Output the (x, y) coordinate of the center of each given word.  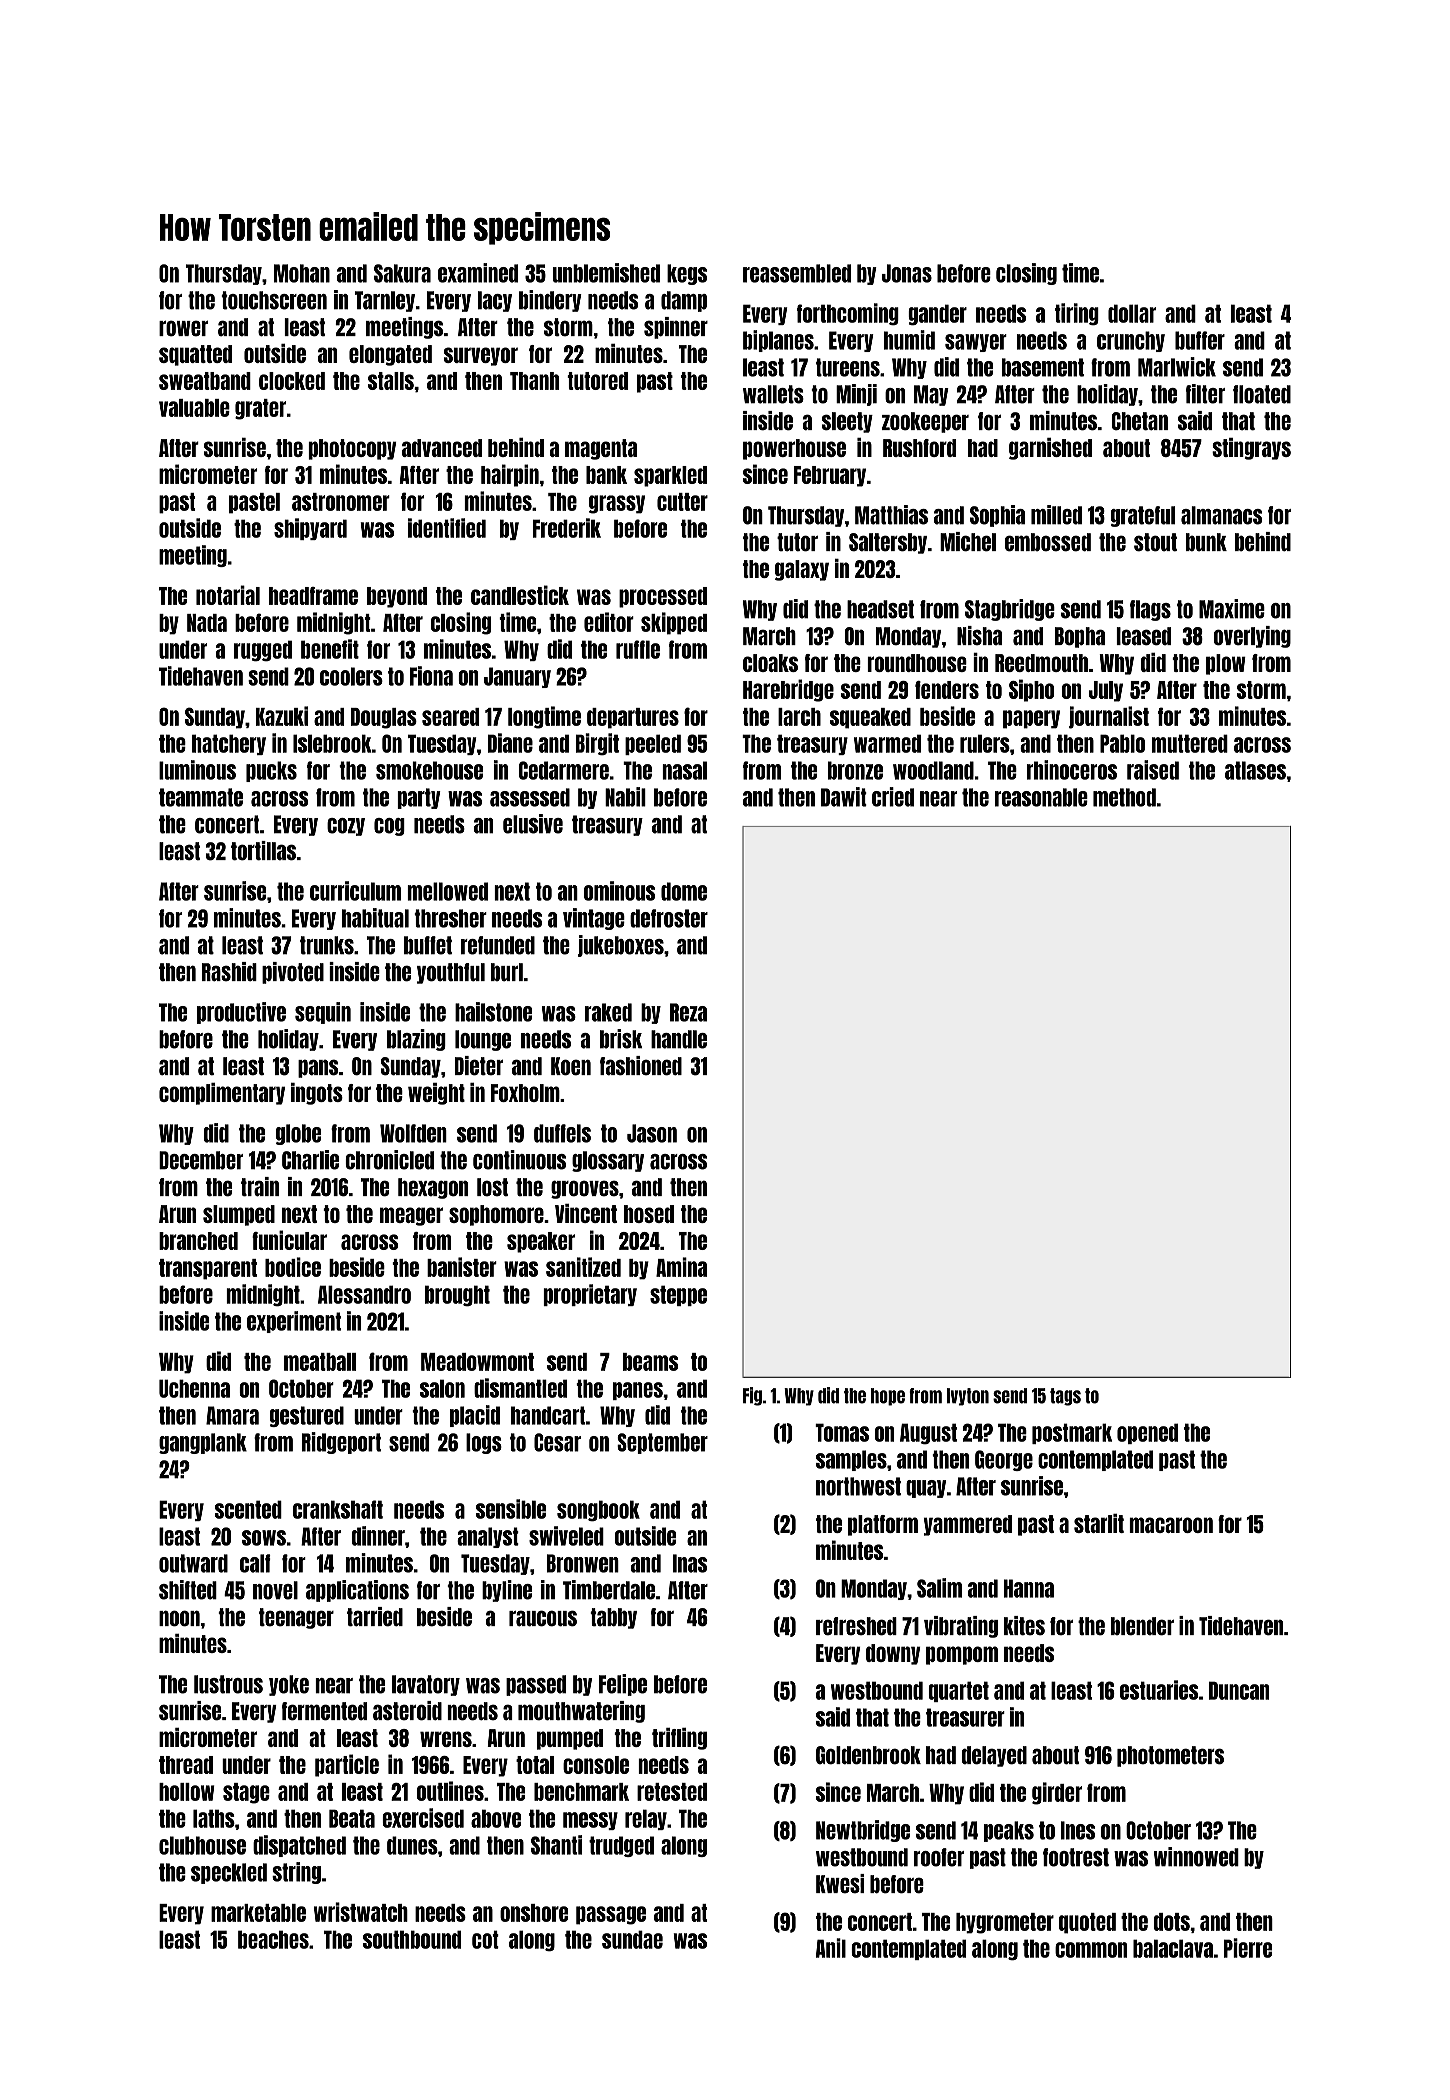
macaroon (1171, 1525)
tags (1065, 1397)
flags (1150, 610)
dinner (378, 1536)
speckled (229, 1873)
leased (1143, 636)
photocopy (352, 449)
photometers (1170, 1756)
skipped (674, 623)
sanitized (583, 1267)
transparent (208, 1269)
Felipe (623, 1685)
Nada (207, 623)
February (830, 476)
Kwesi (840, 1884)
